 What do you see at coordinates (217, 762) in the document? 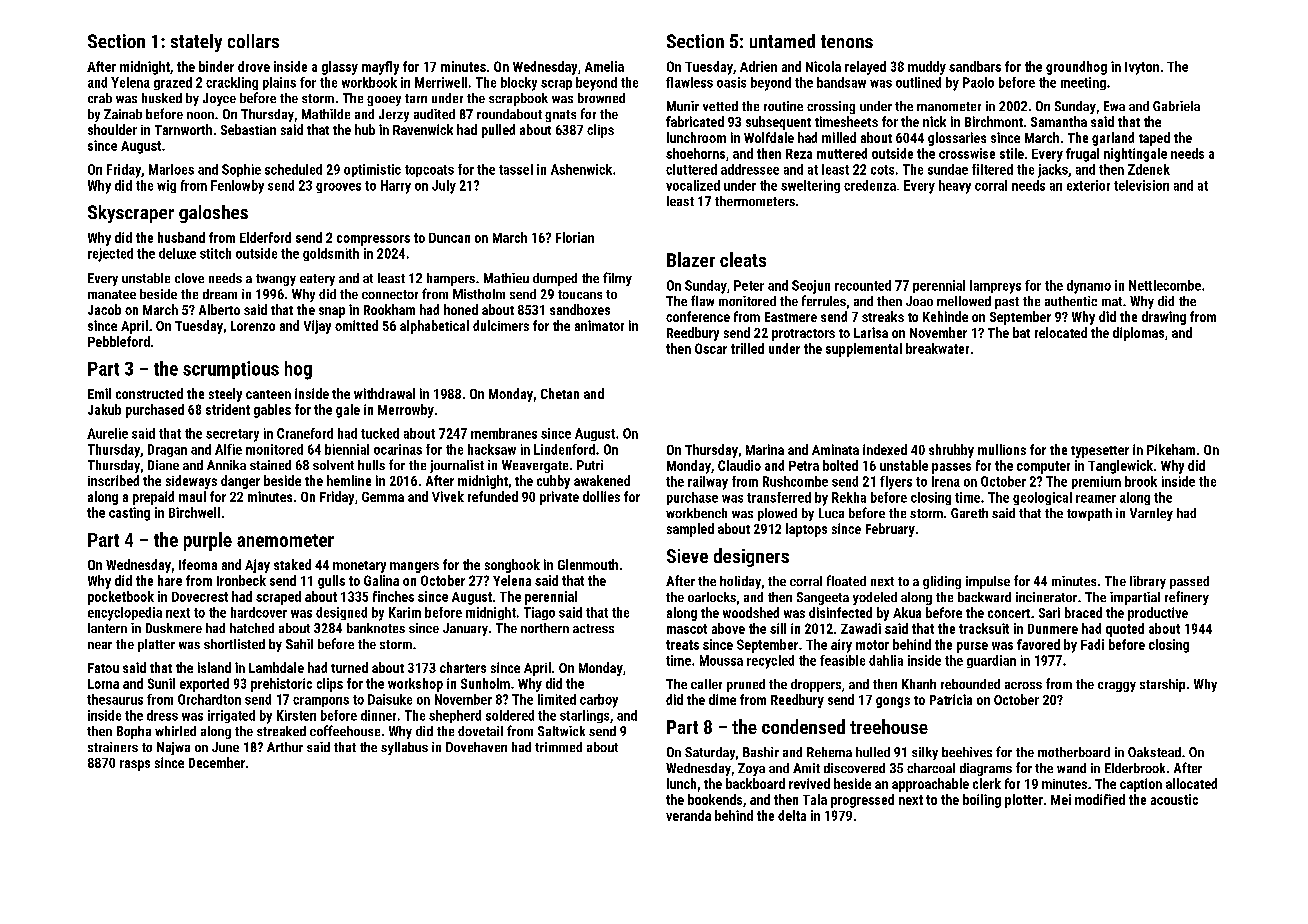
I see `December` at bounding box center [217, 762].
